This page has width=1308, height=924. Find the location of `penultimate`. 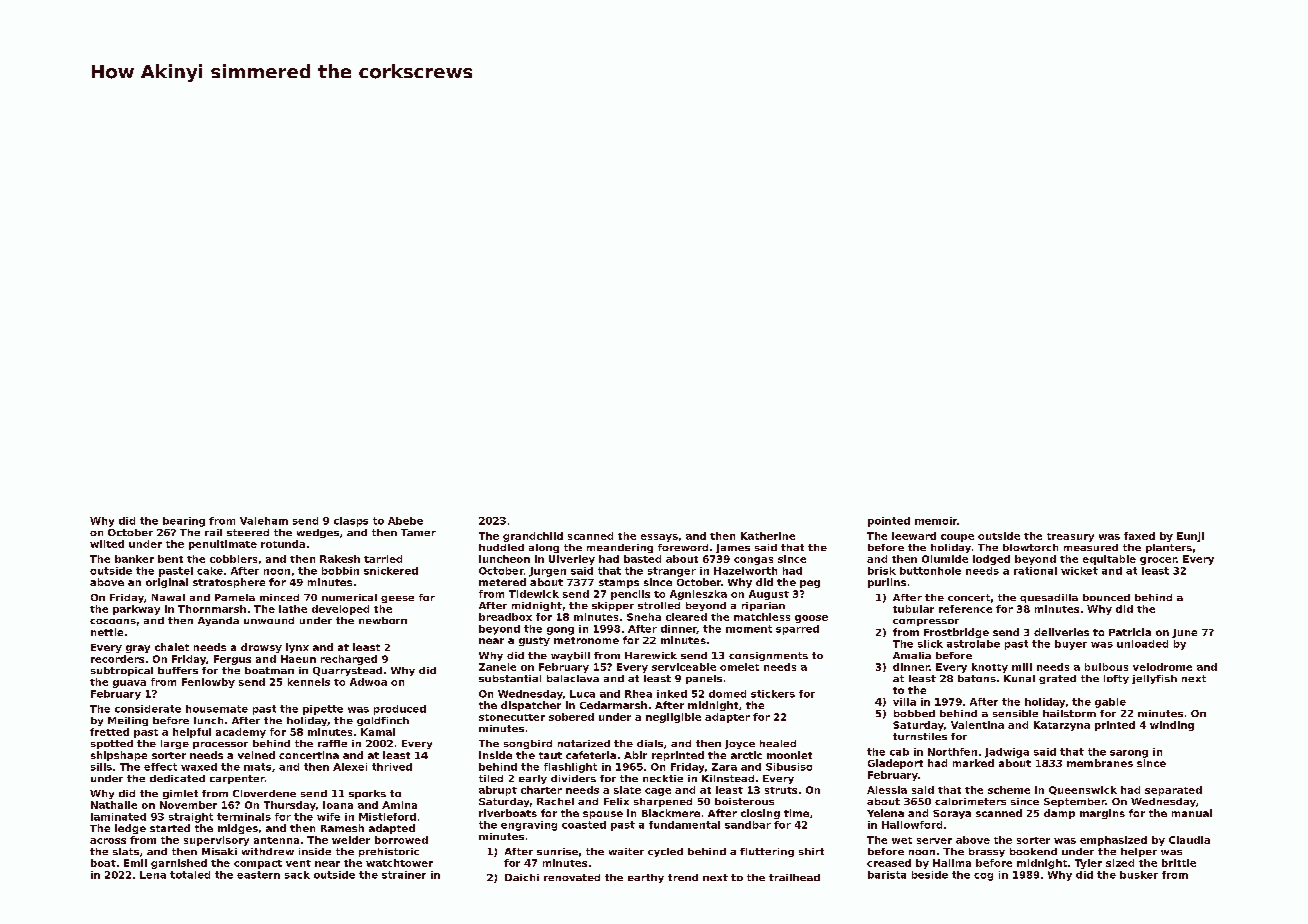

penultimate is located at coordinates (223, 545).
